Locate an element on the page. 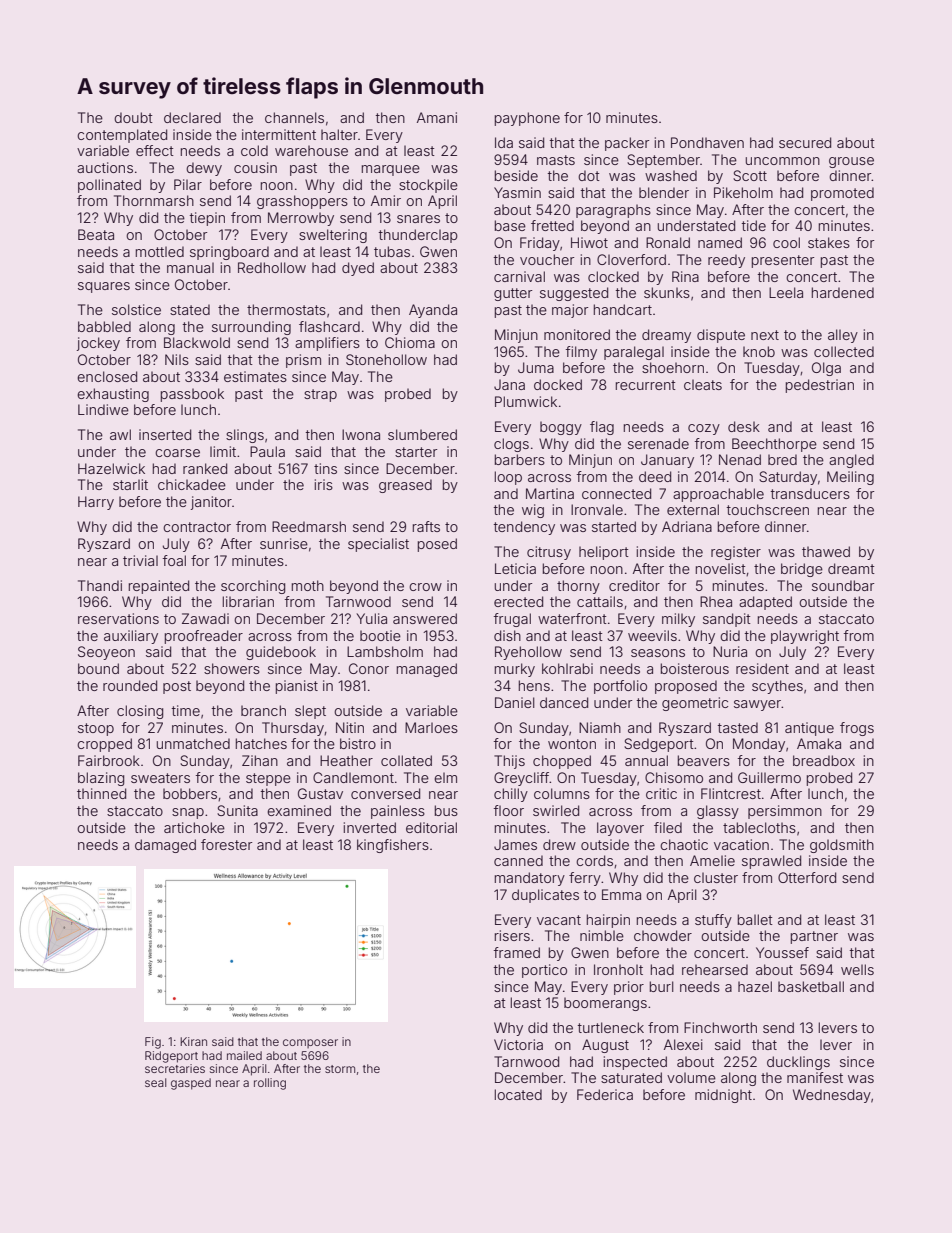 The width and height of the image is (952, 1233). Olga is located at coordinates (826, 369).
